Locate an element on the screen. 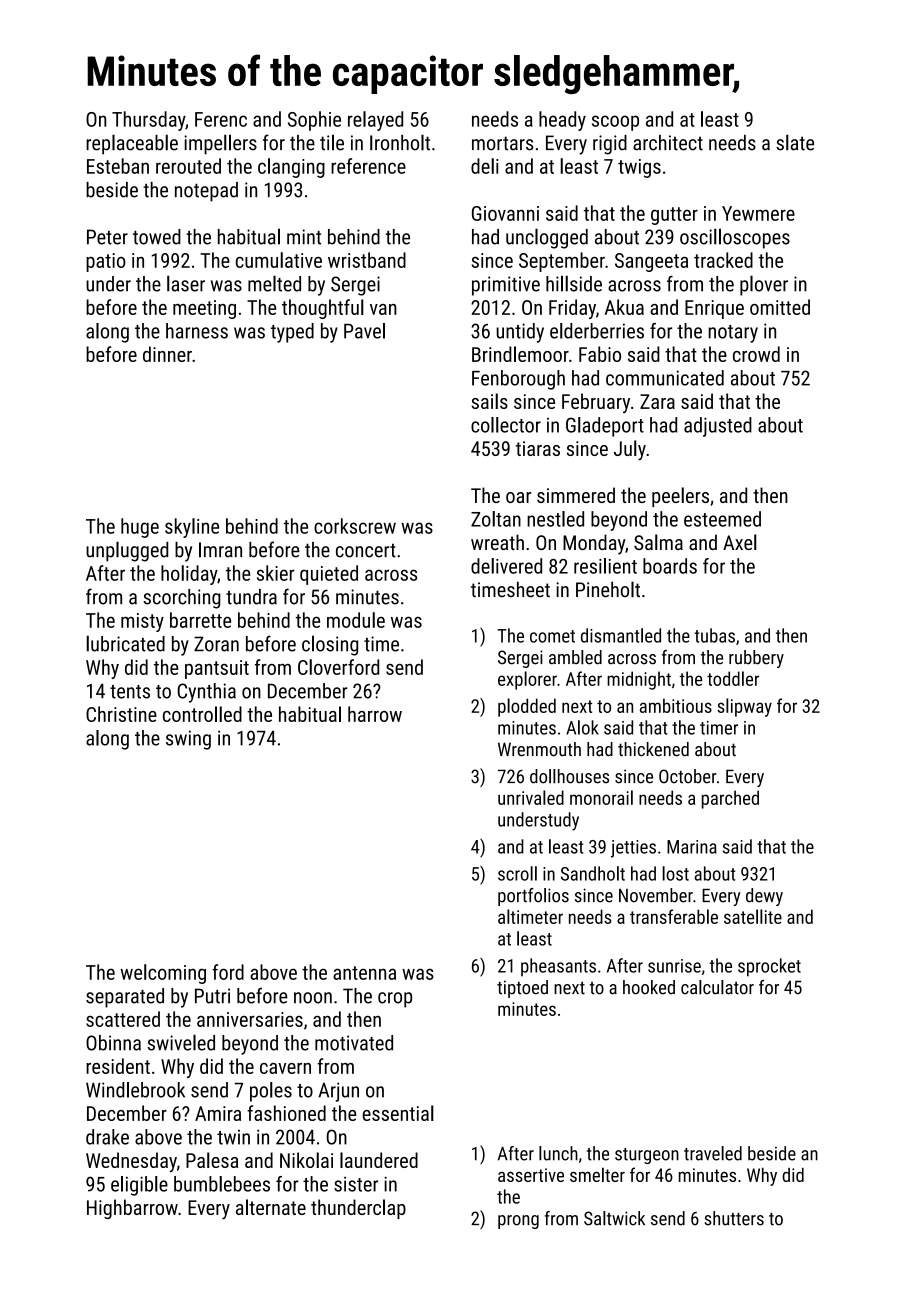 Image resolution: width=908 pixels, height=1316 pixels. Christine is located at coordinates (121, 714).
